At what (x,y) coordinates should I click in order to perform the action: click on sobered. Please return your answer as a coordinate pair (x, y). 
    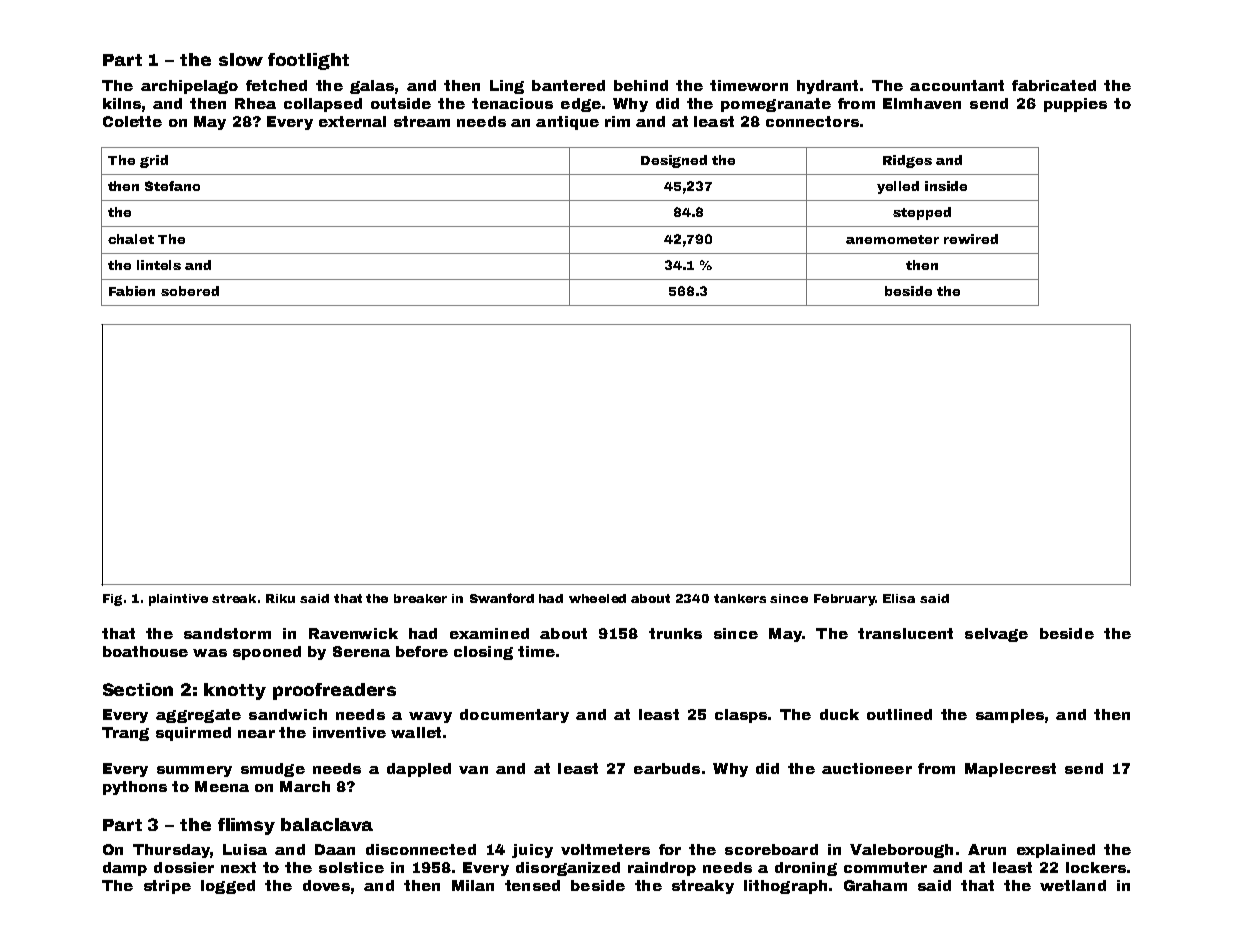
    Looking at the image, I should click on (190, 291).
